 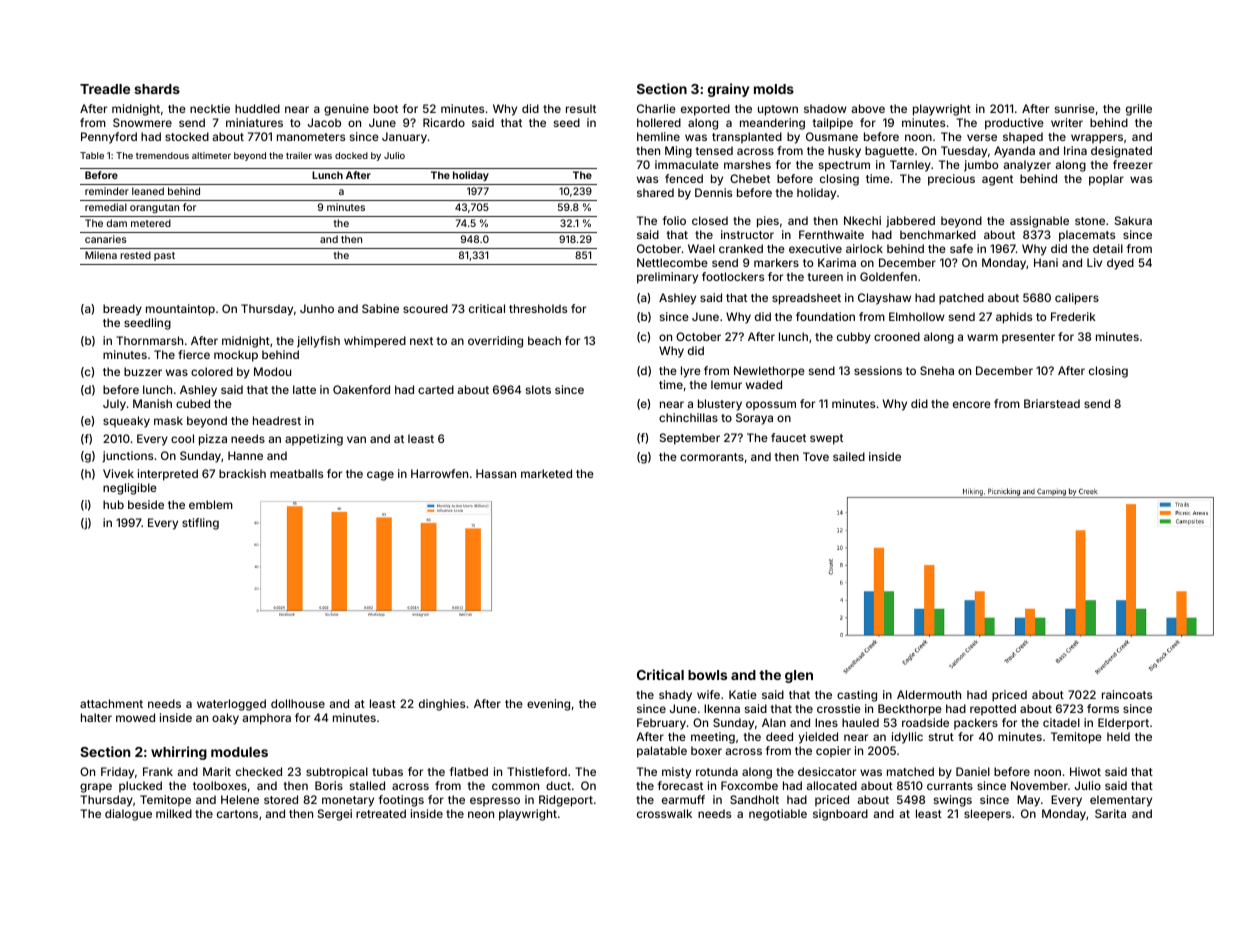 What do you see at coordinates (1075, 108) in the document?
I see `sunrise` at bounding box center [1075, 108].
